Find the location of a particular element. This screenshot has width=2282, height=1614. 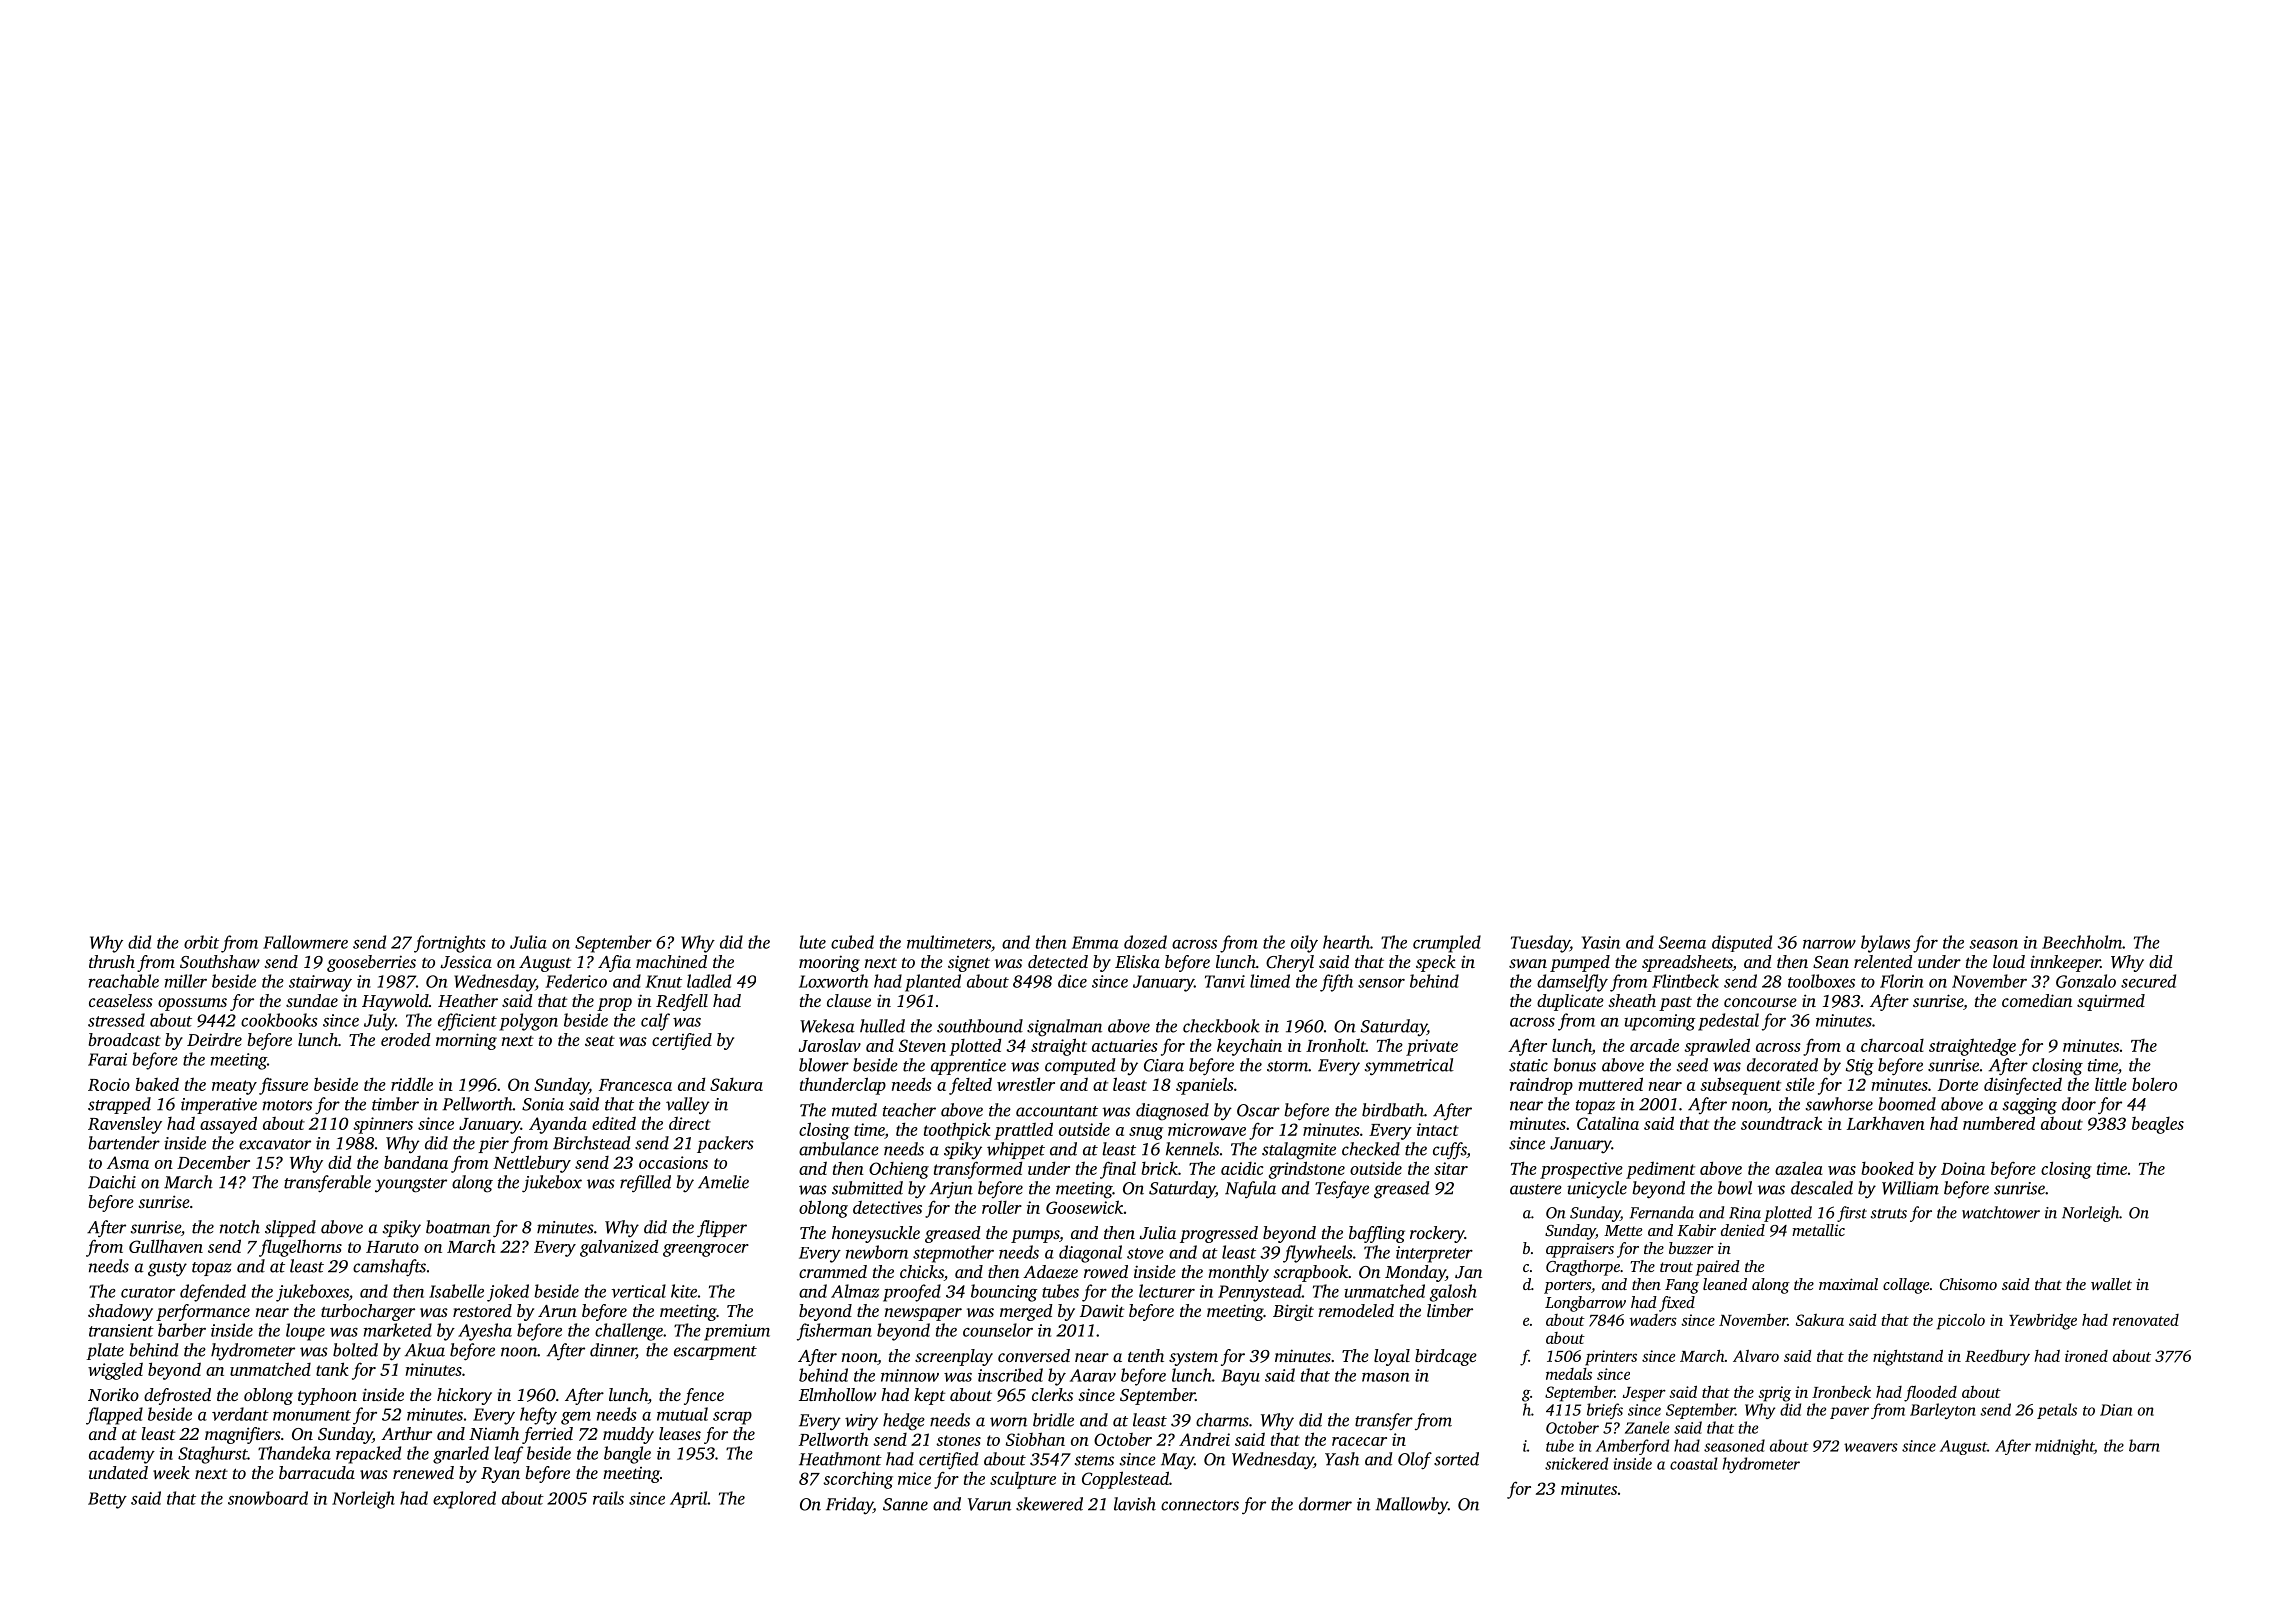

December is located at coordinates (213, 1162).
